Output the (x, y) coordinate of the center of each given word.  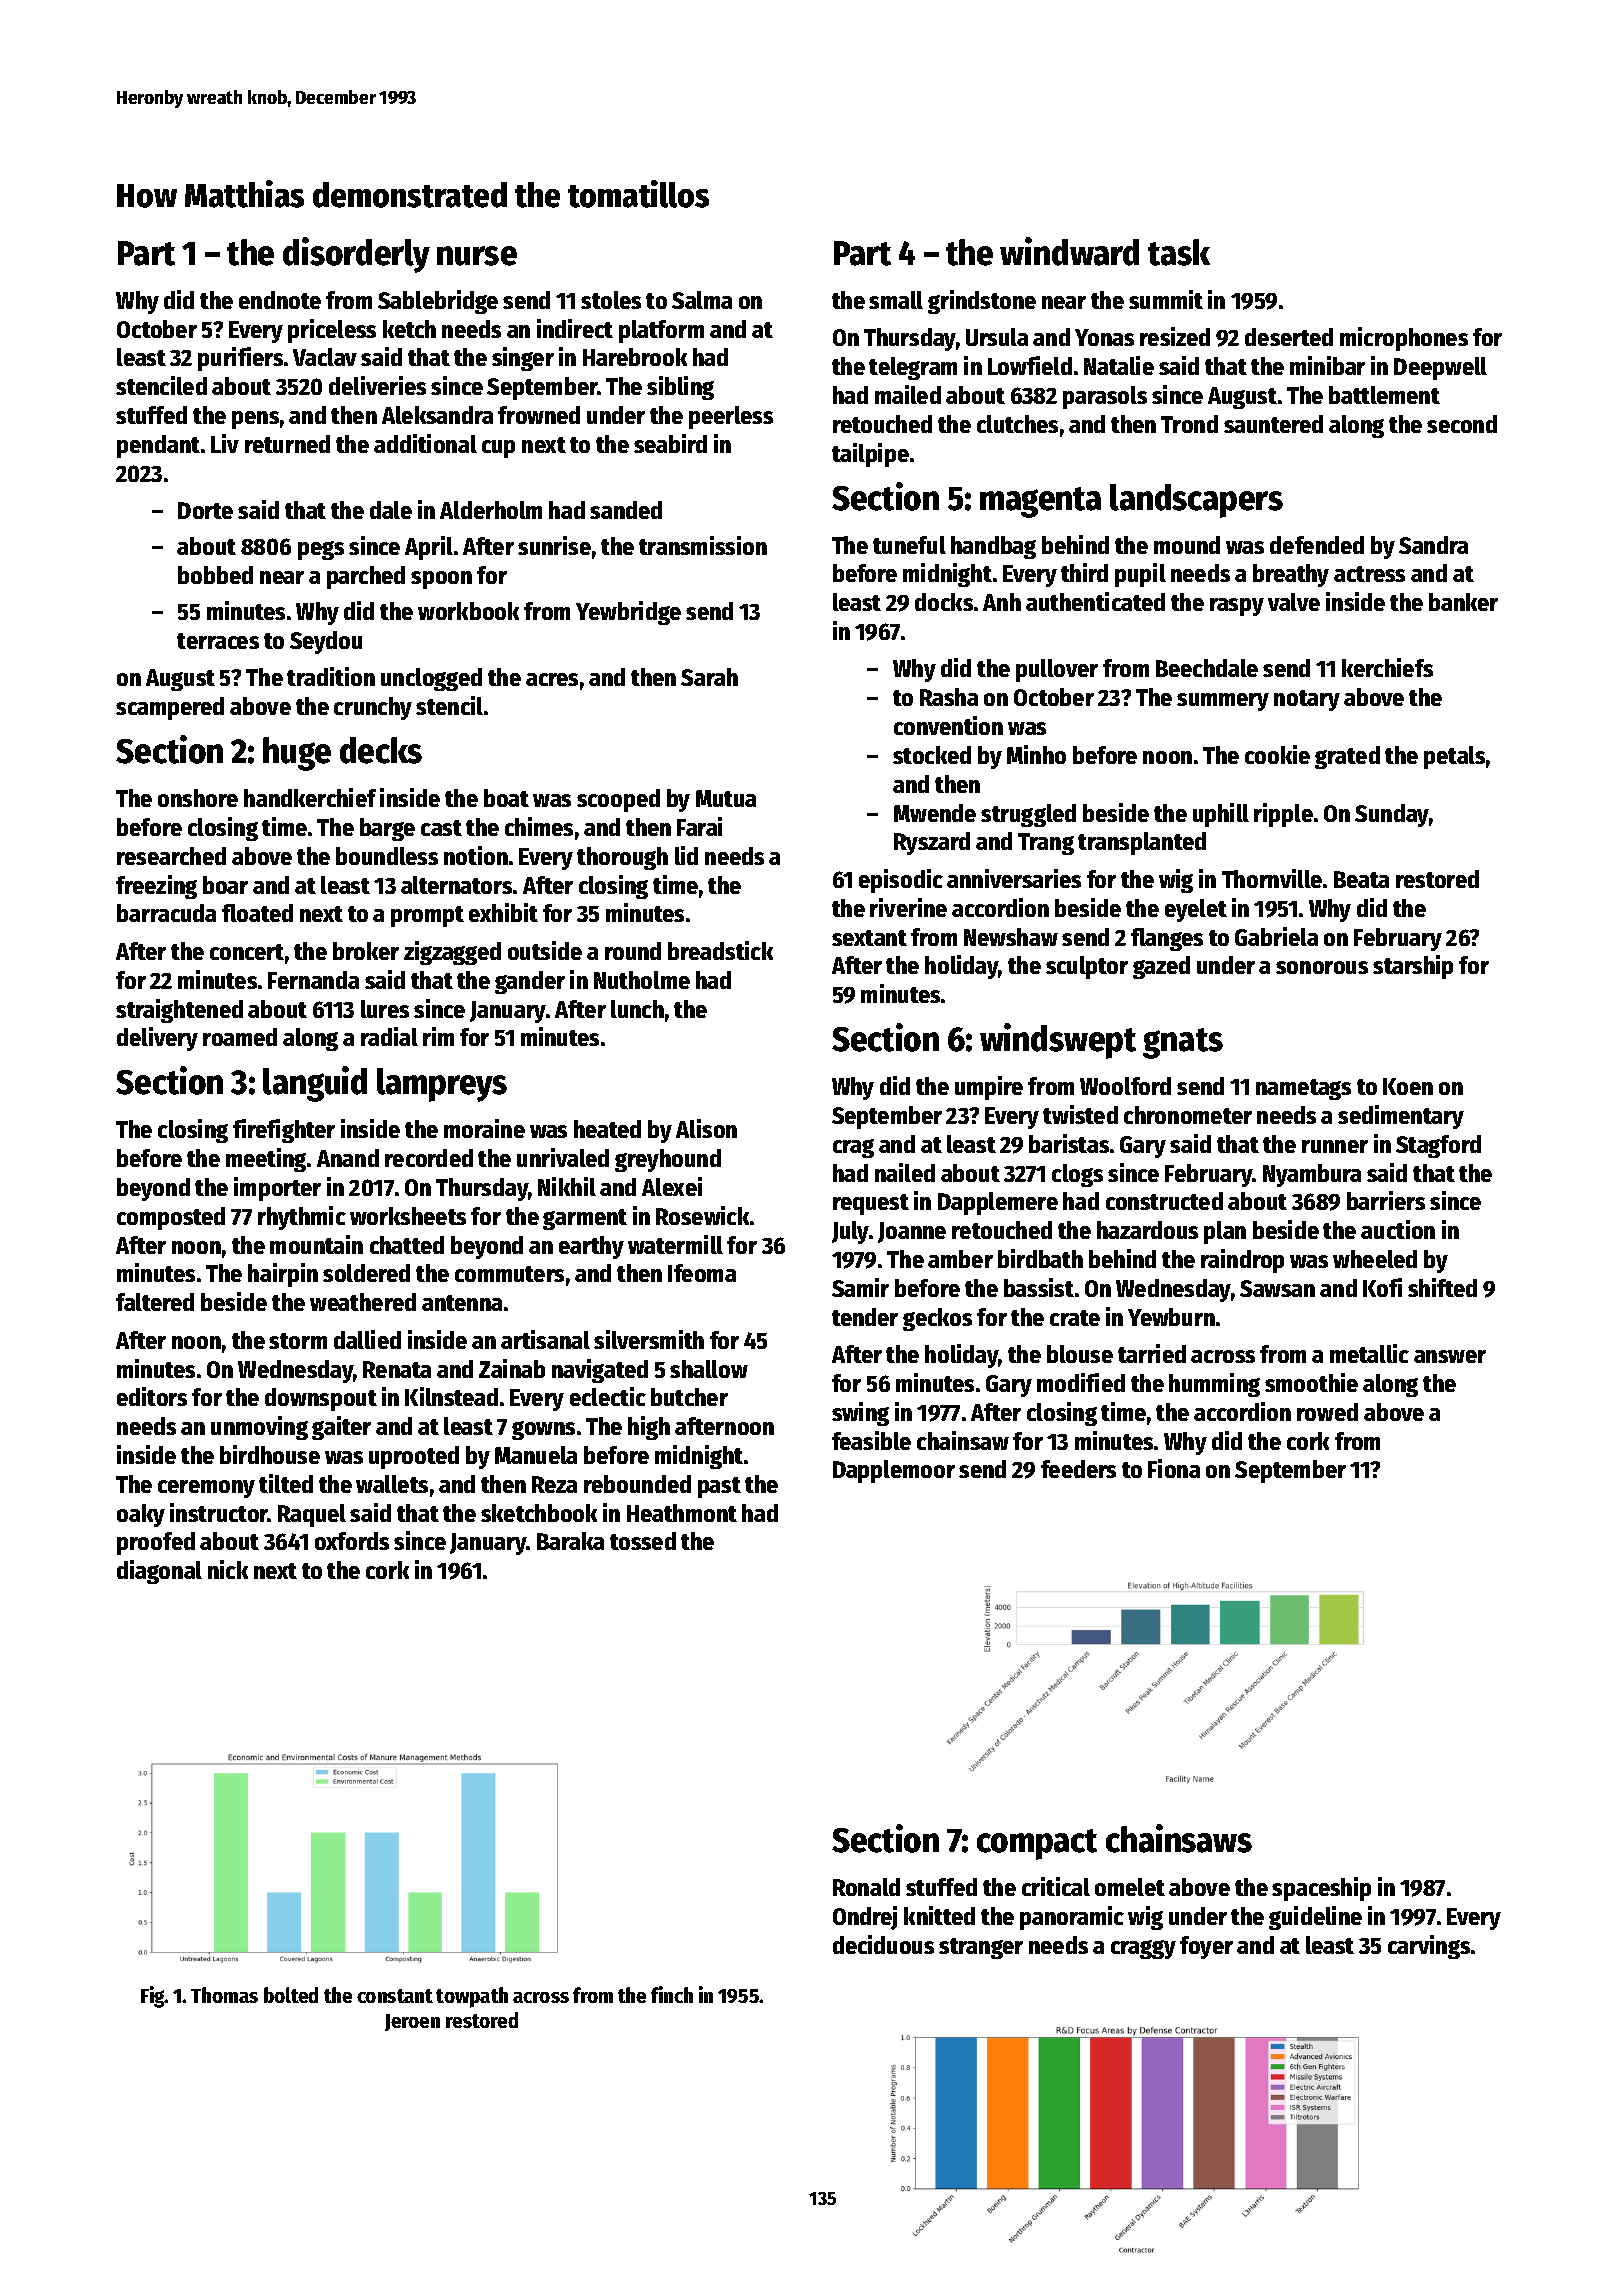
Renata (397, 1369)
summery (1223, 702)
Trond (1189, 424)
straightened (179, 1011)
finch (672, 1994)
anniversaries (1014, 878)
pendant (158, 446)
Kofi (1382, 1287)
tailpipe (870, 455)
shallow (709, 1369)
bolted (291, 1995)
